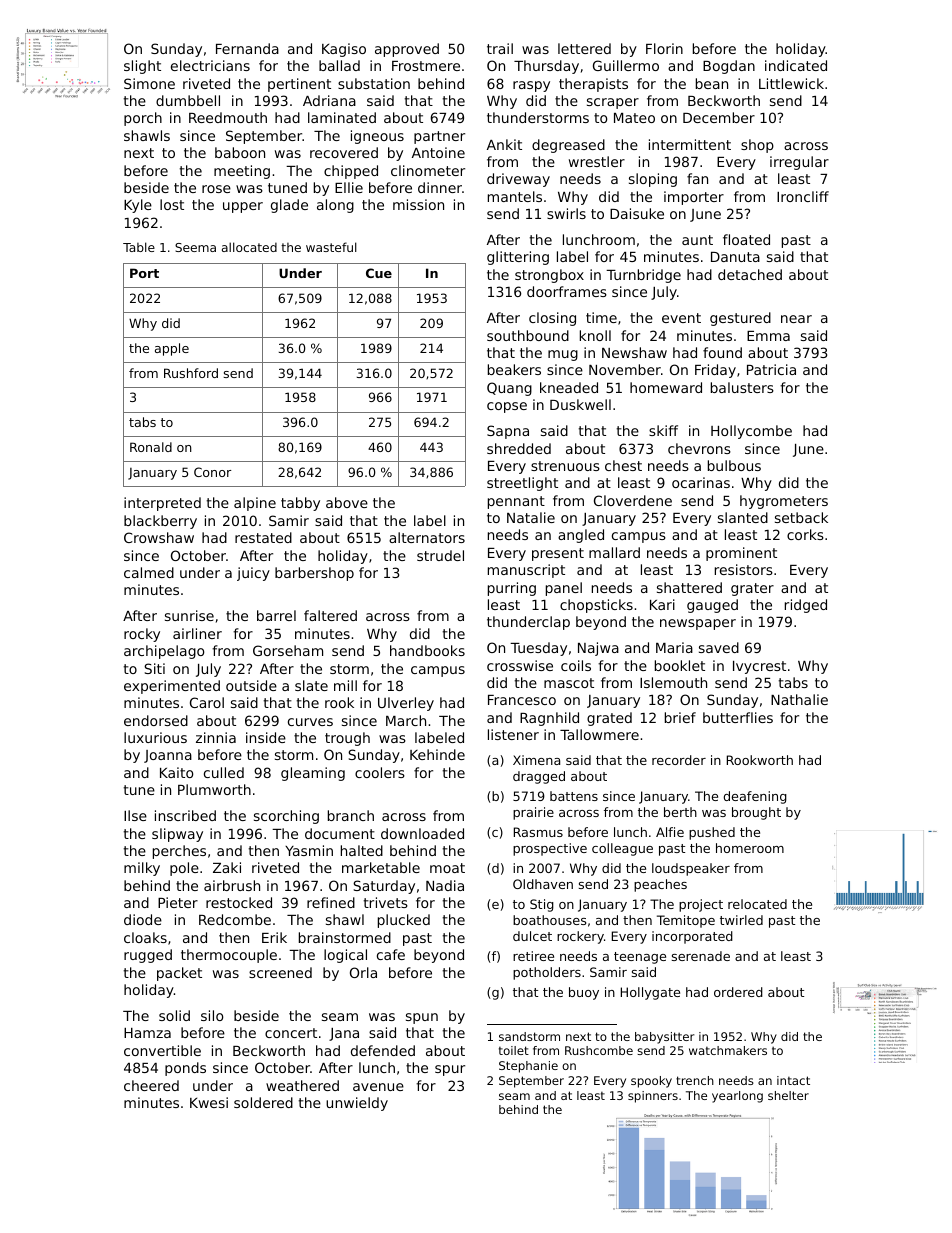 The height and width of the screenshot is (1233, 952). I want to click on panel, so click(564, 589).
